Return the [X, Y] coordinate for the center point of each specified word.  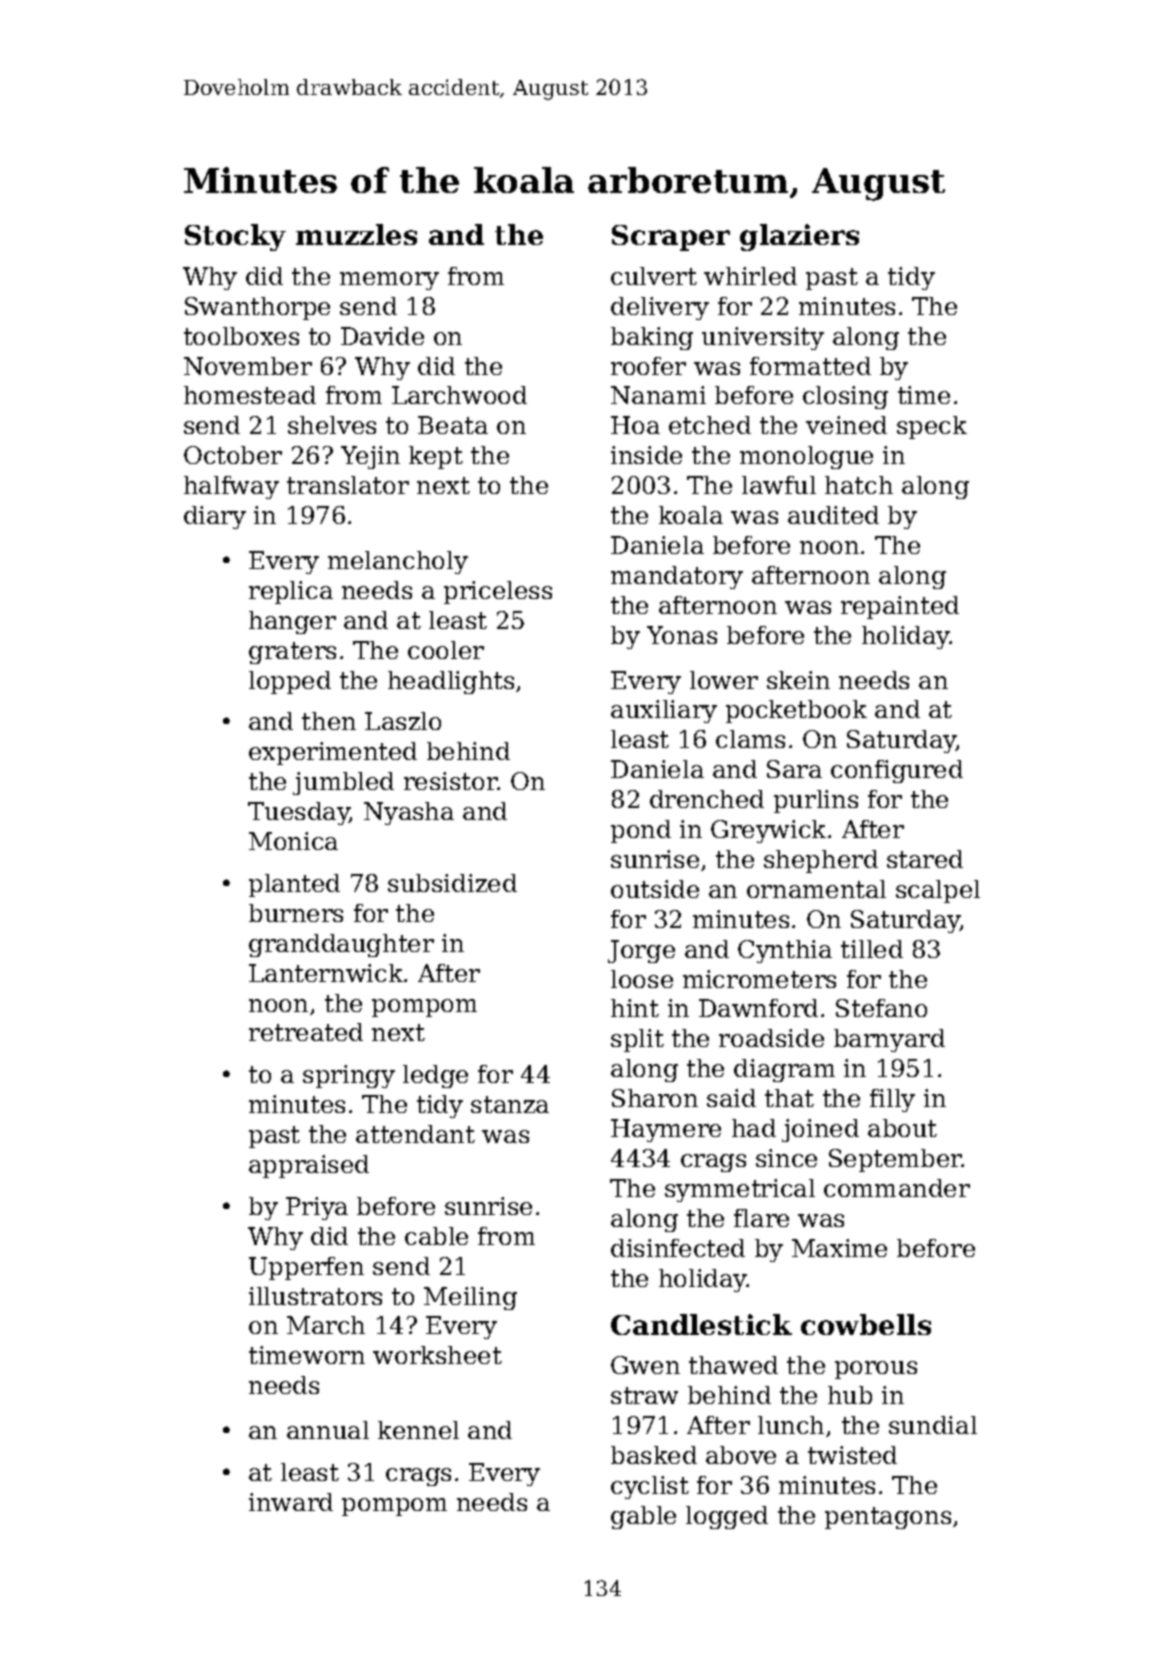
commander [897, 1188]
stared [925, 859]
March [326, 1325]
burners [296, 913]
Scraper [671, 238]
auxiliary [664, 711]
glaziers [799, 237]
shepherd [821, 861]
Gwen [645, 1365]
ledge [435, 1076]
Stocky [235, 237]
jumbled [343, 783]
